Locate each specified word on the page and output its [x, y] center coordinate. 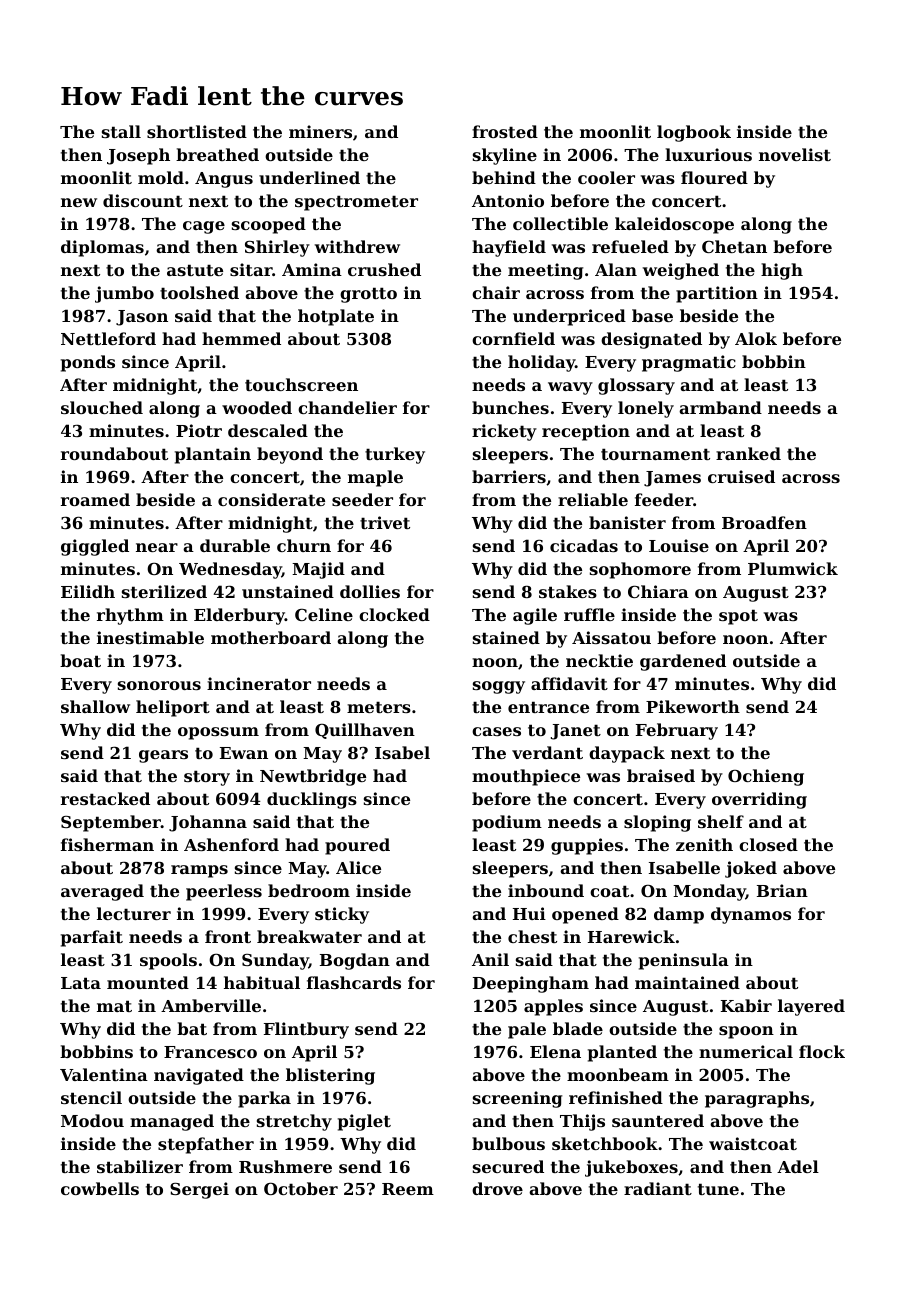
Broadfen [764, 522]
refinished [616, 1097]
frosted [505, 131]
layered [811, 1007]
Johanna [208, 823]
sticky [342, 915]
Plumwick [793, 568]
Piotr [199, 430]
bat [192, 1028]
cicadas [584, 545]
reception [586, 432]
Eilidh [88, 591]
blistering [330, 1076]
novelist [795, 154]
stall [121, 131]
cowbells [100, 1188]
